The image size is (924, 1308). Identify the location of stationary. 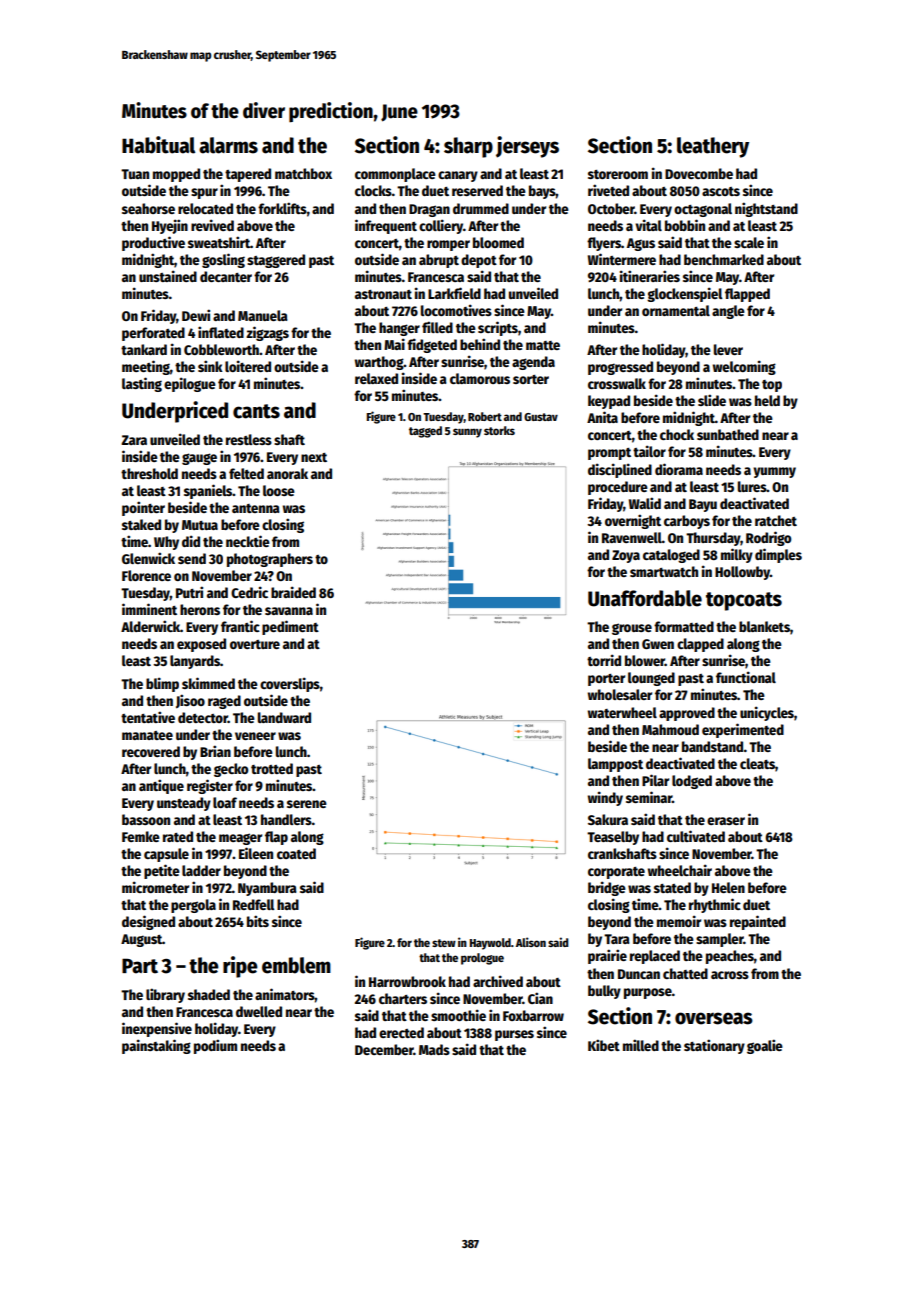
(714, 1046).
